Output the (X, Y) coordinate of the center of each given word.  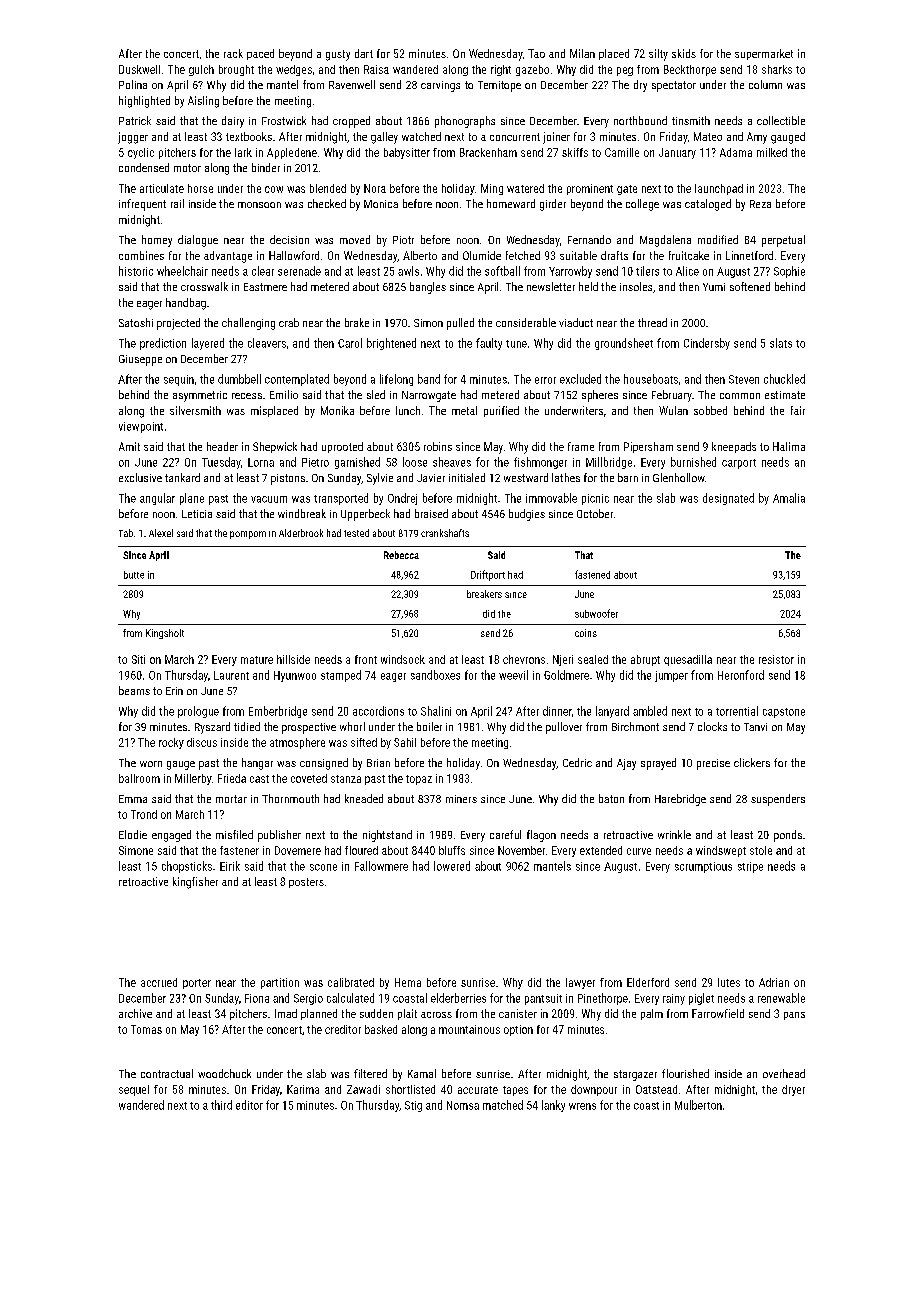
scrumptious (703, 867)
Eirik (230, 866)
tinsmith (691, 120)
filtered (370, 1073)
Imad (286, 1013)
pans (794, 1016)
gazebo (532, 70)
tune (516, 344)
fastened (592, 574)
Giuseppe (140, 360)
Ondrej (402, 499)
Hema (408, 982)
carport (739, 464)
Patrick (135, 120)
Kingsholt (165, 634)
